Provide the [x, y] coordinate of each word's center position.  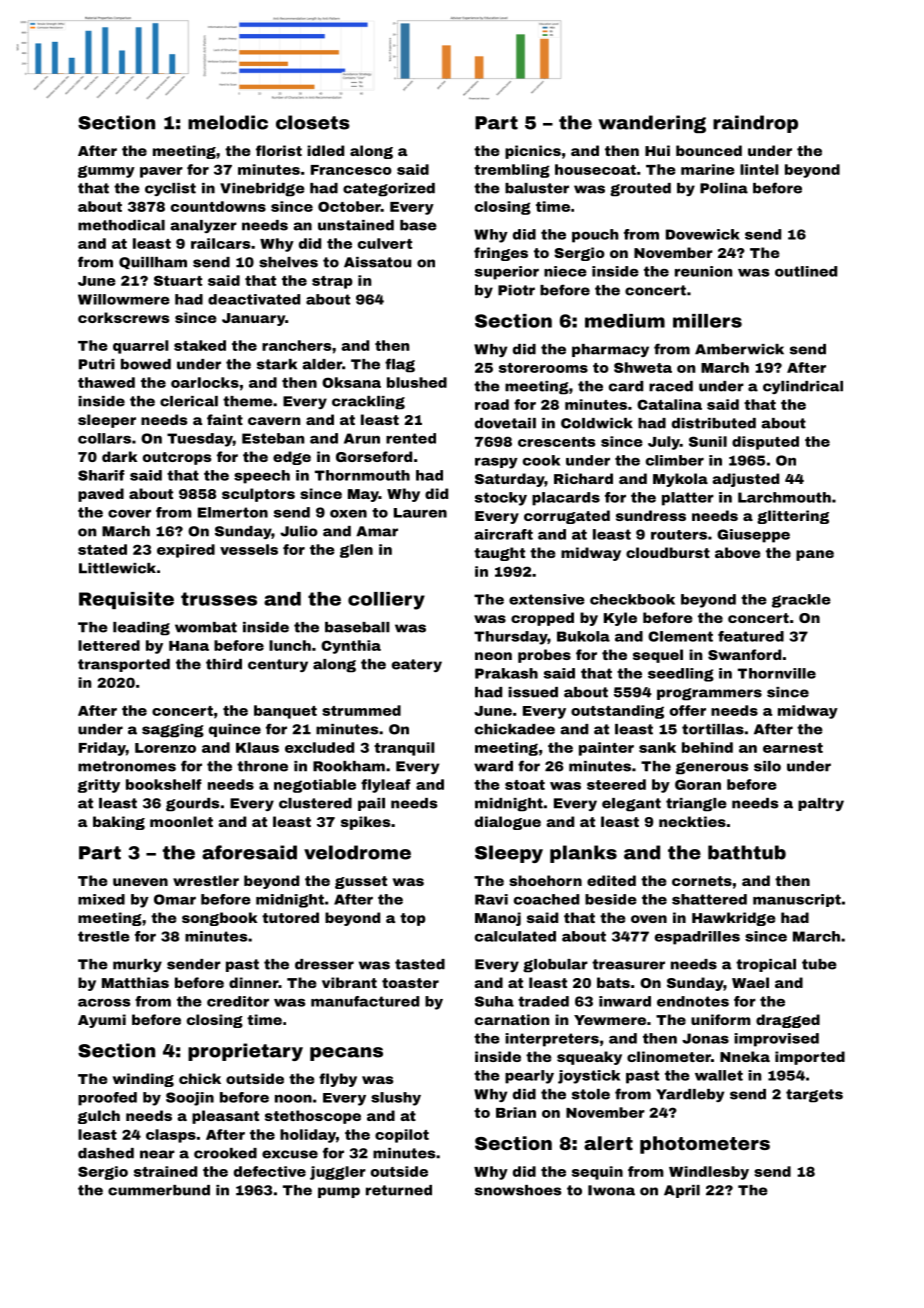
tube [819, 964]
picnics [533, 152]
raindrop [755, 124]
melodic [228, 122]
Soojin [190, 1099]
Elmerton [233, 512]
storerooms [543, 368]
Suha [494, 1001]
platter [688, 499]
